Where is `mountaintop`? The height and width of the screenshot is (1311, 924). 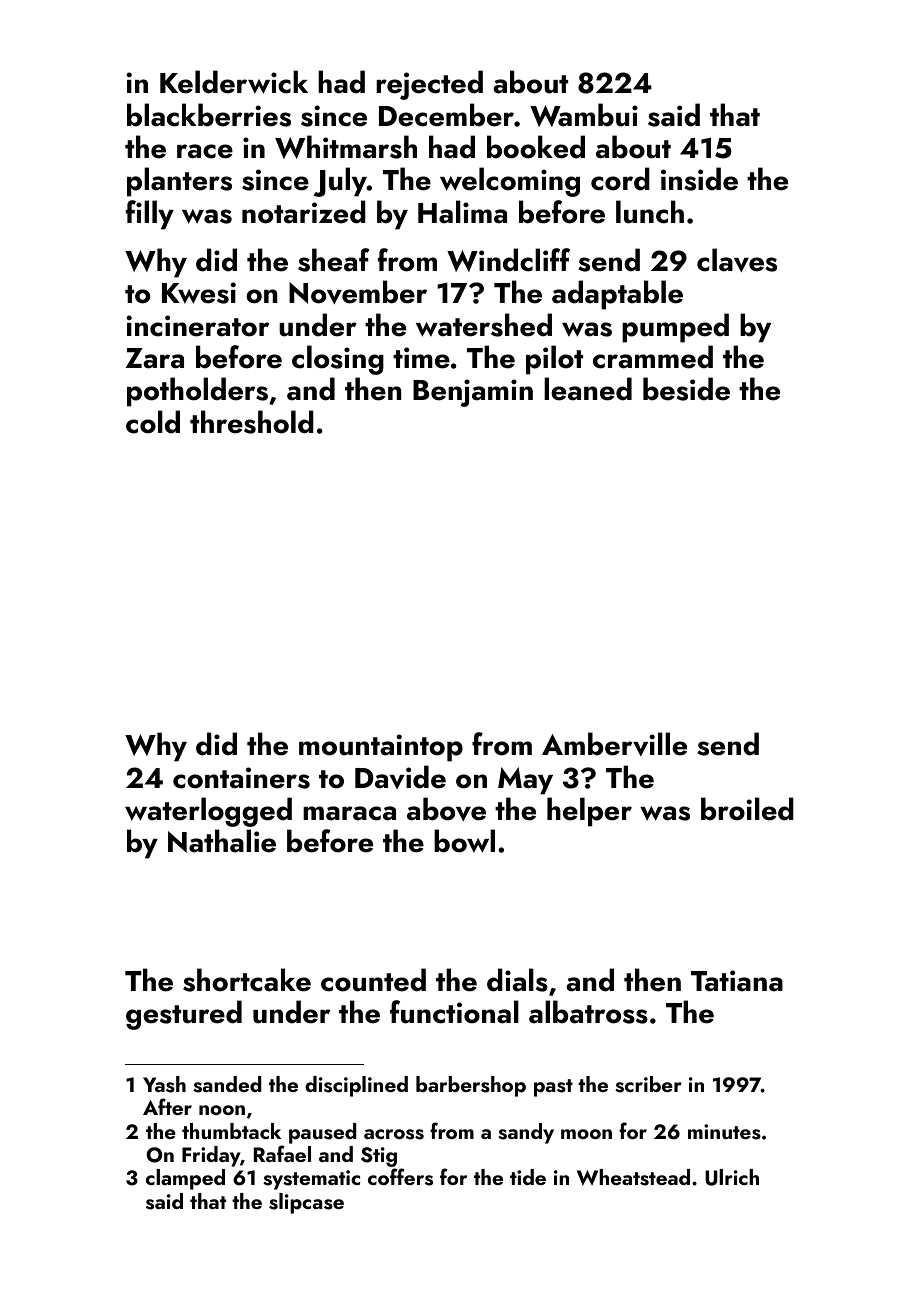 mountaintop is located at coordinates (381, 748).
